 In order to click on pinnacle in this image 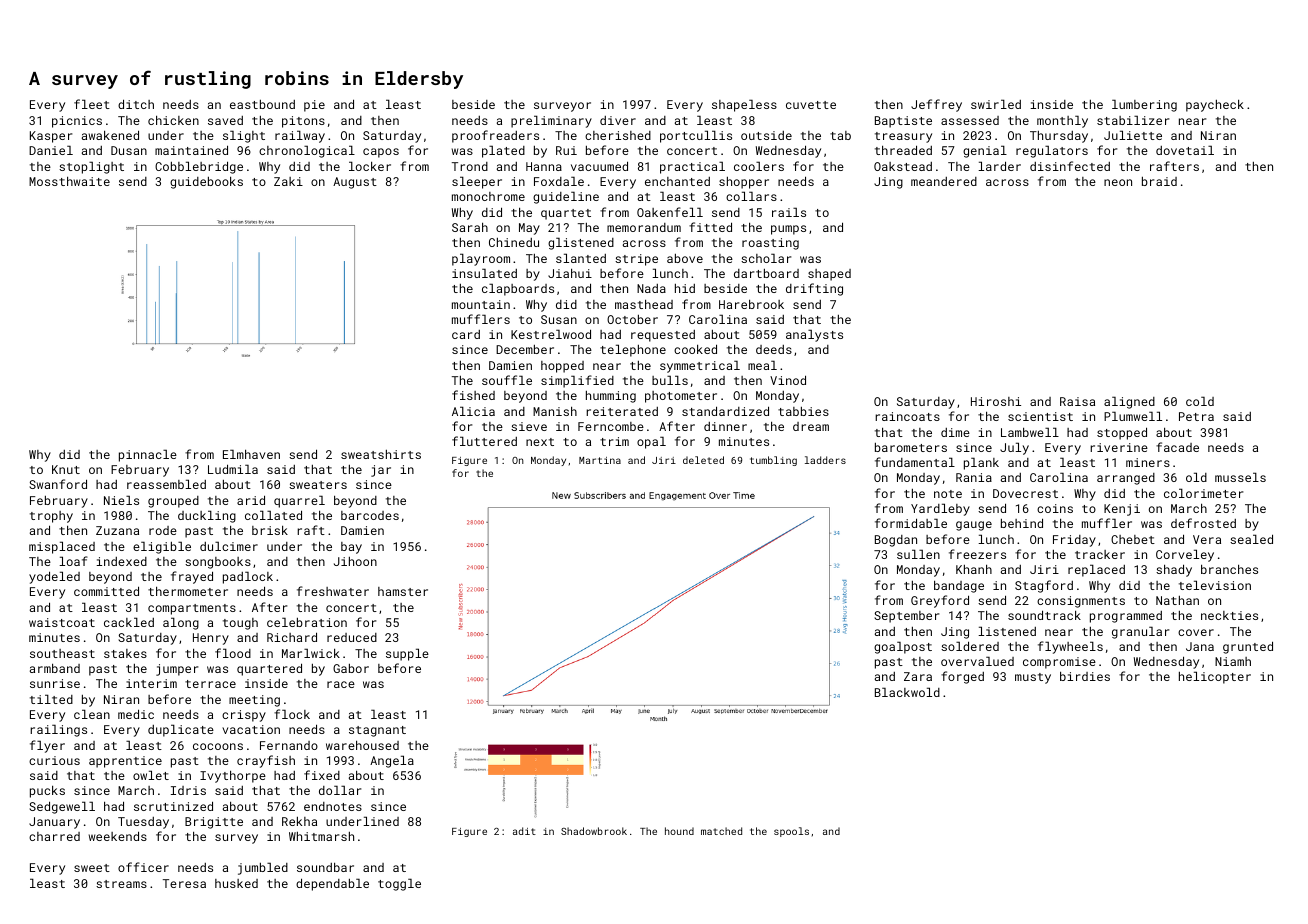, I will do `click(148, 455)`.
